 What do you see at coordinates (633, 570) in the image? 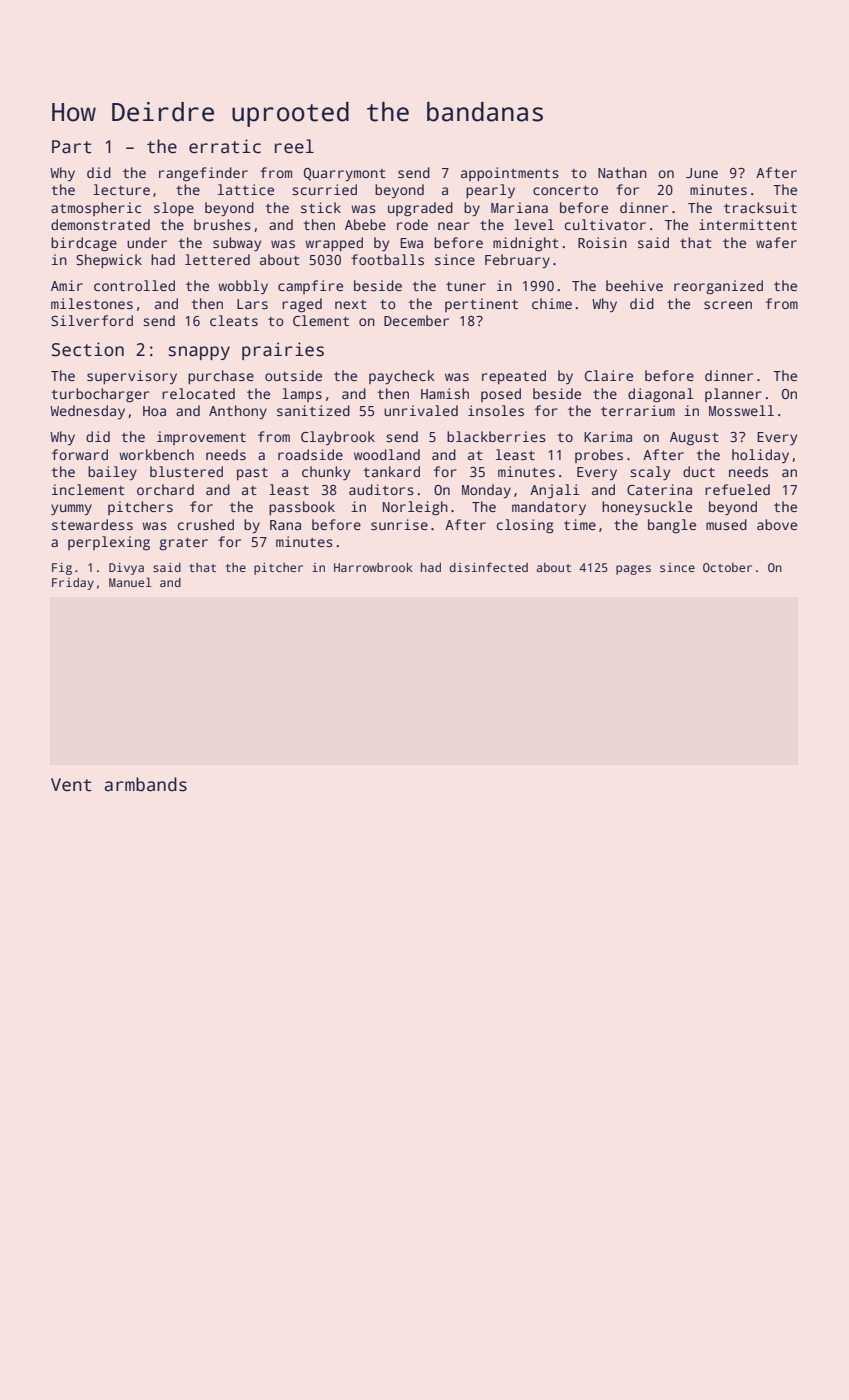
I see `pages` at bounding box center [633, 570].
